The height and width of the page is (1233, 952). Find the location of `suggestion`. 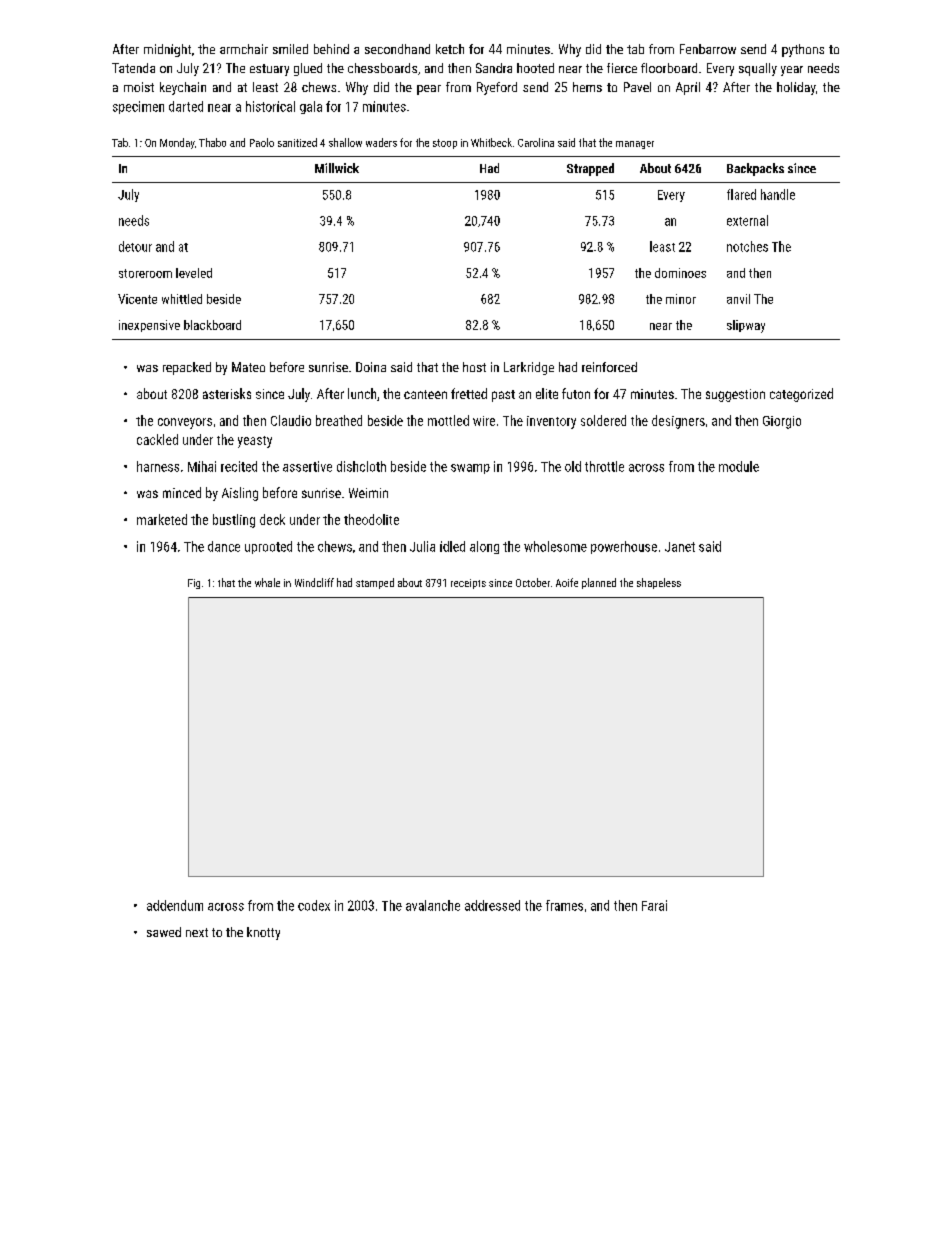

suggestion is located at coordinates (735, 395).
